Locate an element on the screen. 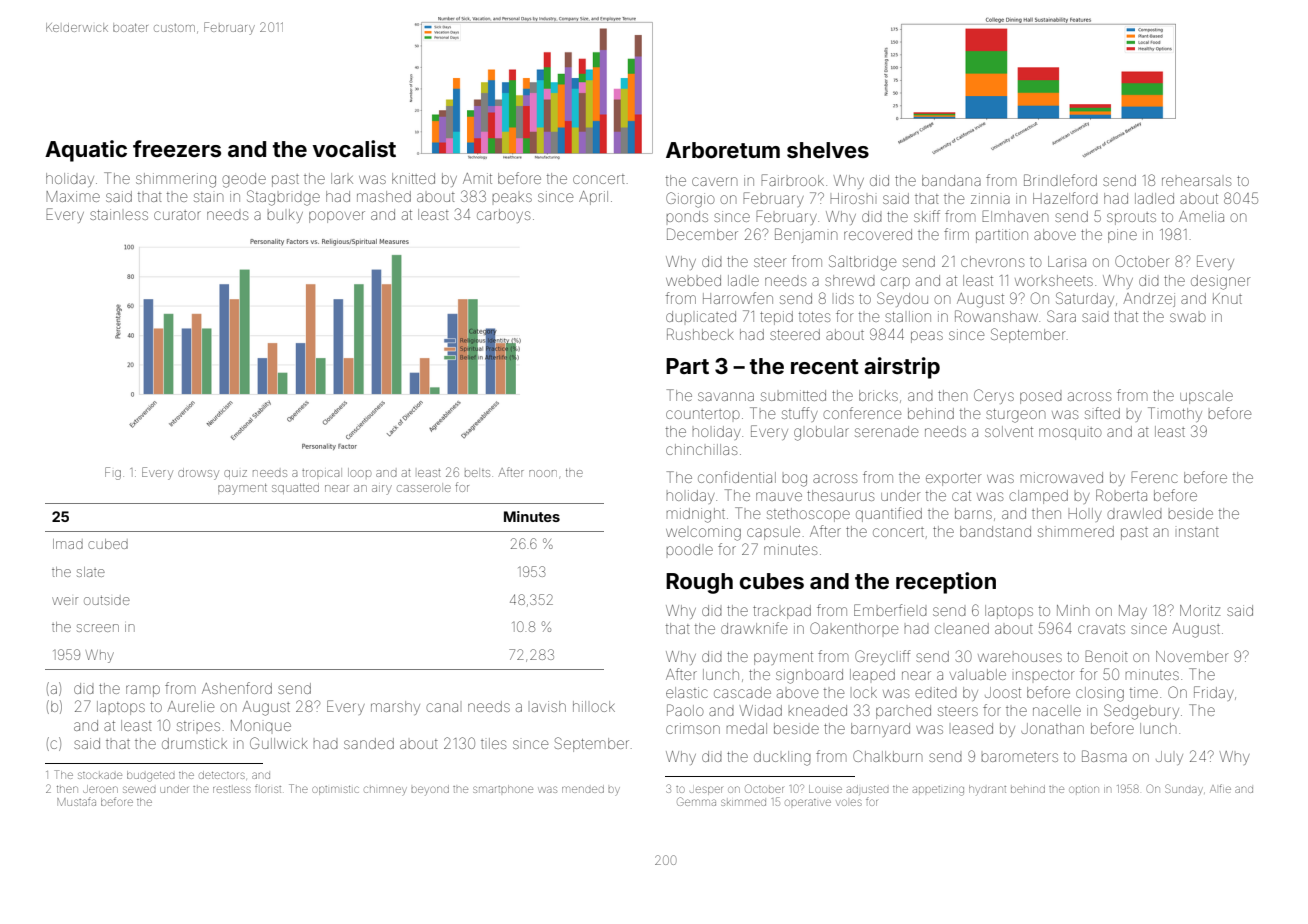  confidential is located at coordinates (737, 477).
